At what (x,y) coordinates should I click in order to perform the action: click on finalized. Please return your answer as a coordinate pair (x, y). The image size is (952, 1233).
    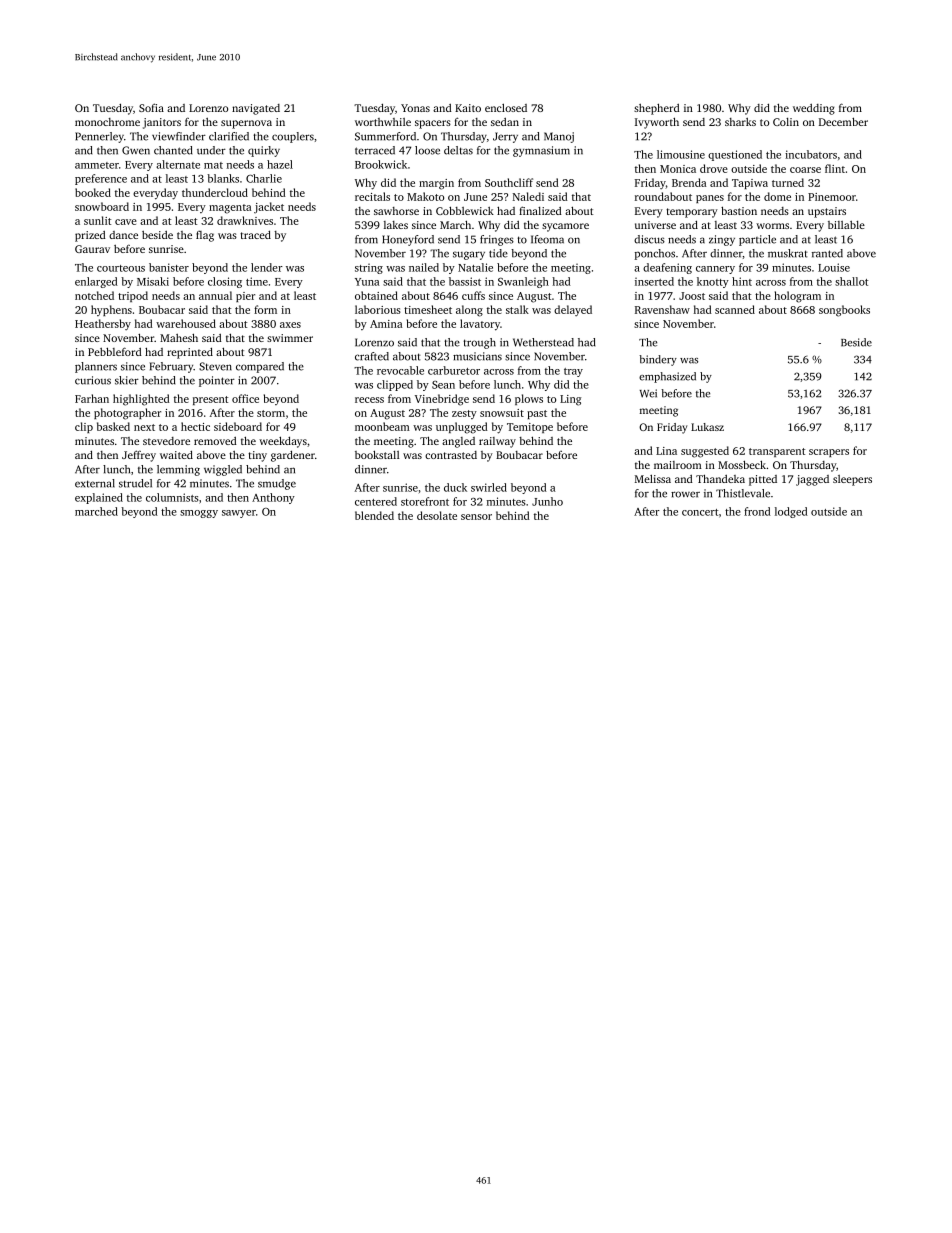
    Looking at the image, I should click on (540, 210).
